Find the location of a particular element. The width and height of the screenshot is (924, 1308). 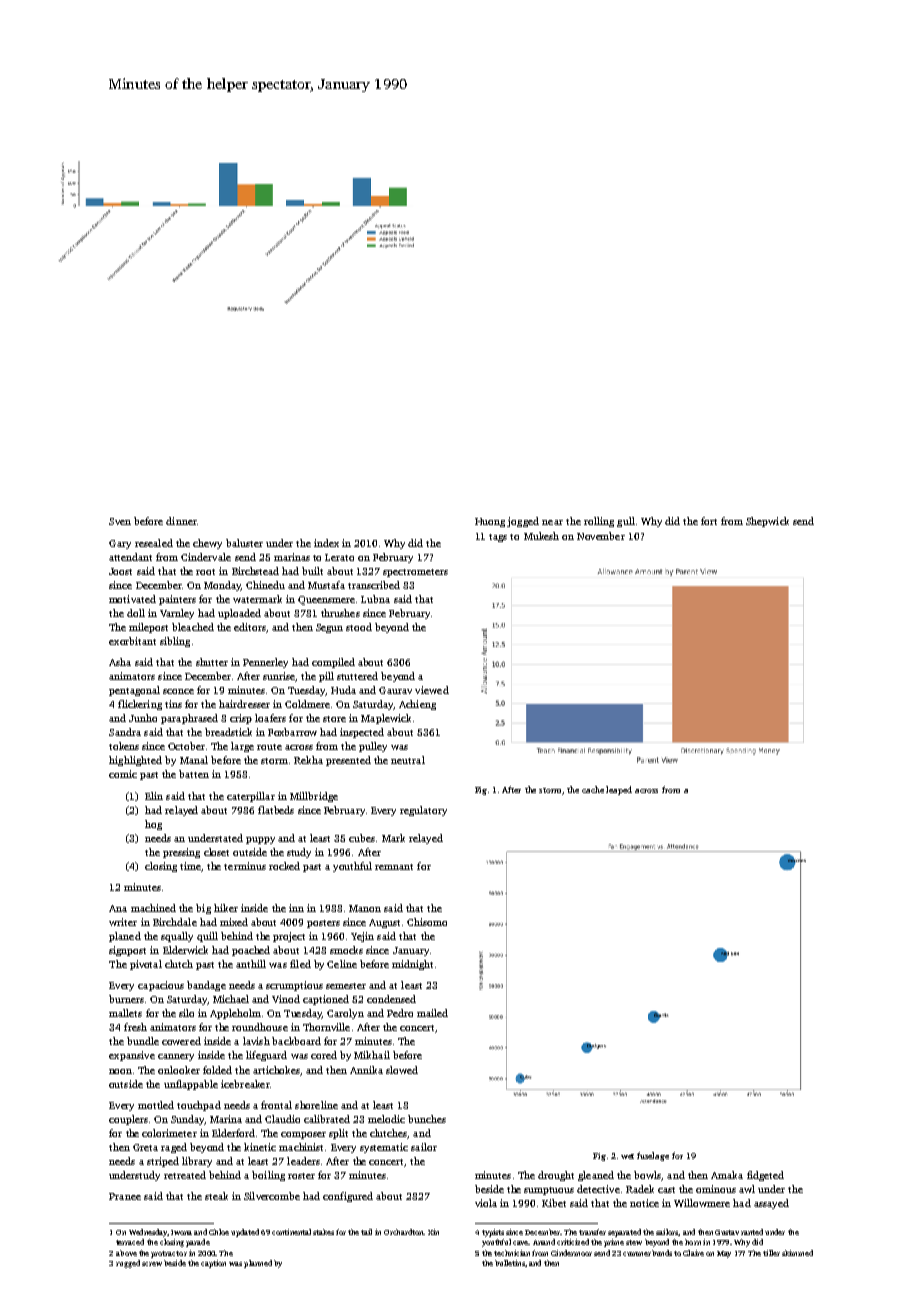

jogged is located at coordinates (523, 522).
